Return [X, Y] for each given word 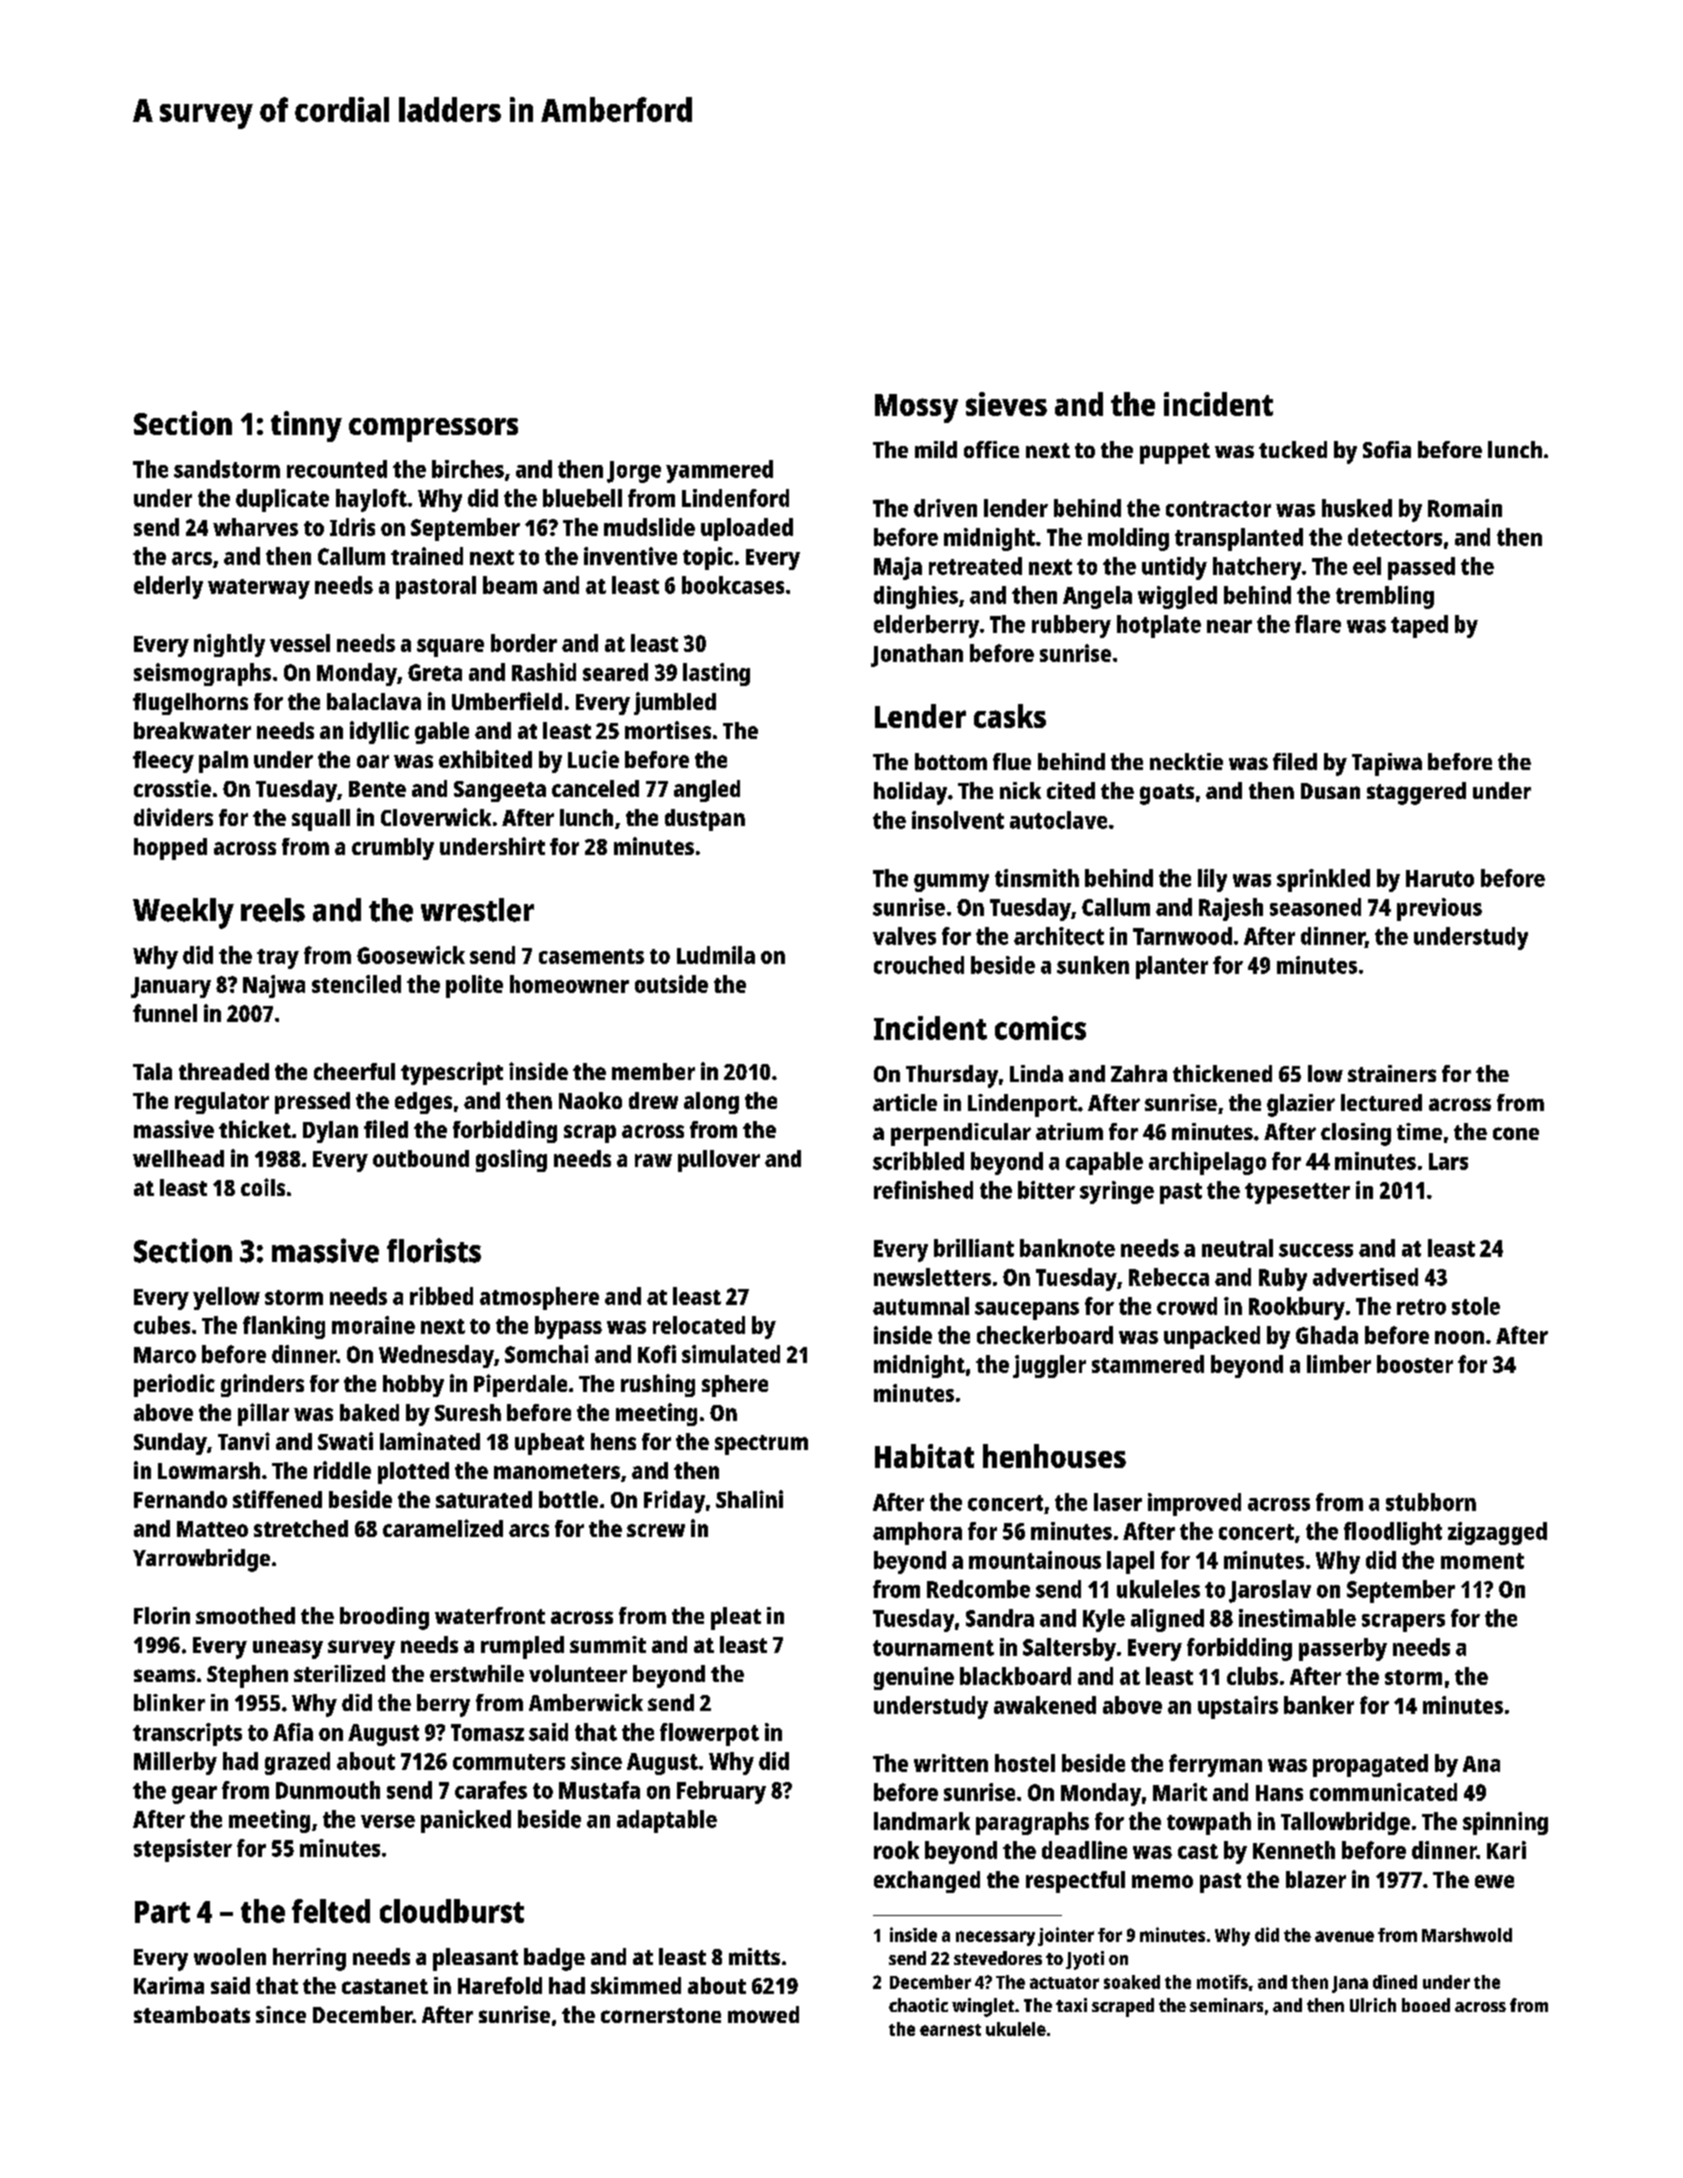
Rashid [544, 672]
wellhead [178, 1158]
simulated [731, 1354]
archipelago [1207, 1163]
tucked [1293, 449]
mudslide [649, 527]
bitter [1046, 1190]
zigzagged [1497, 1533]
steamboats [192, 2014]
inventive [630, 556]
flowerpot [709, 1734]
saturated [484, 1499]
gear [194, 1795]
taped [1419, 626]
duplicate [282, 500]
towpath [1209, 1823]
